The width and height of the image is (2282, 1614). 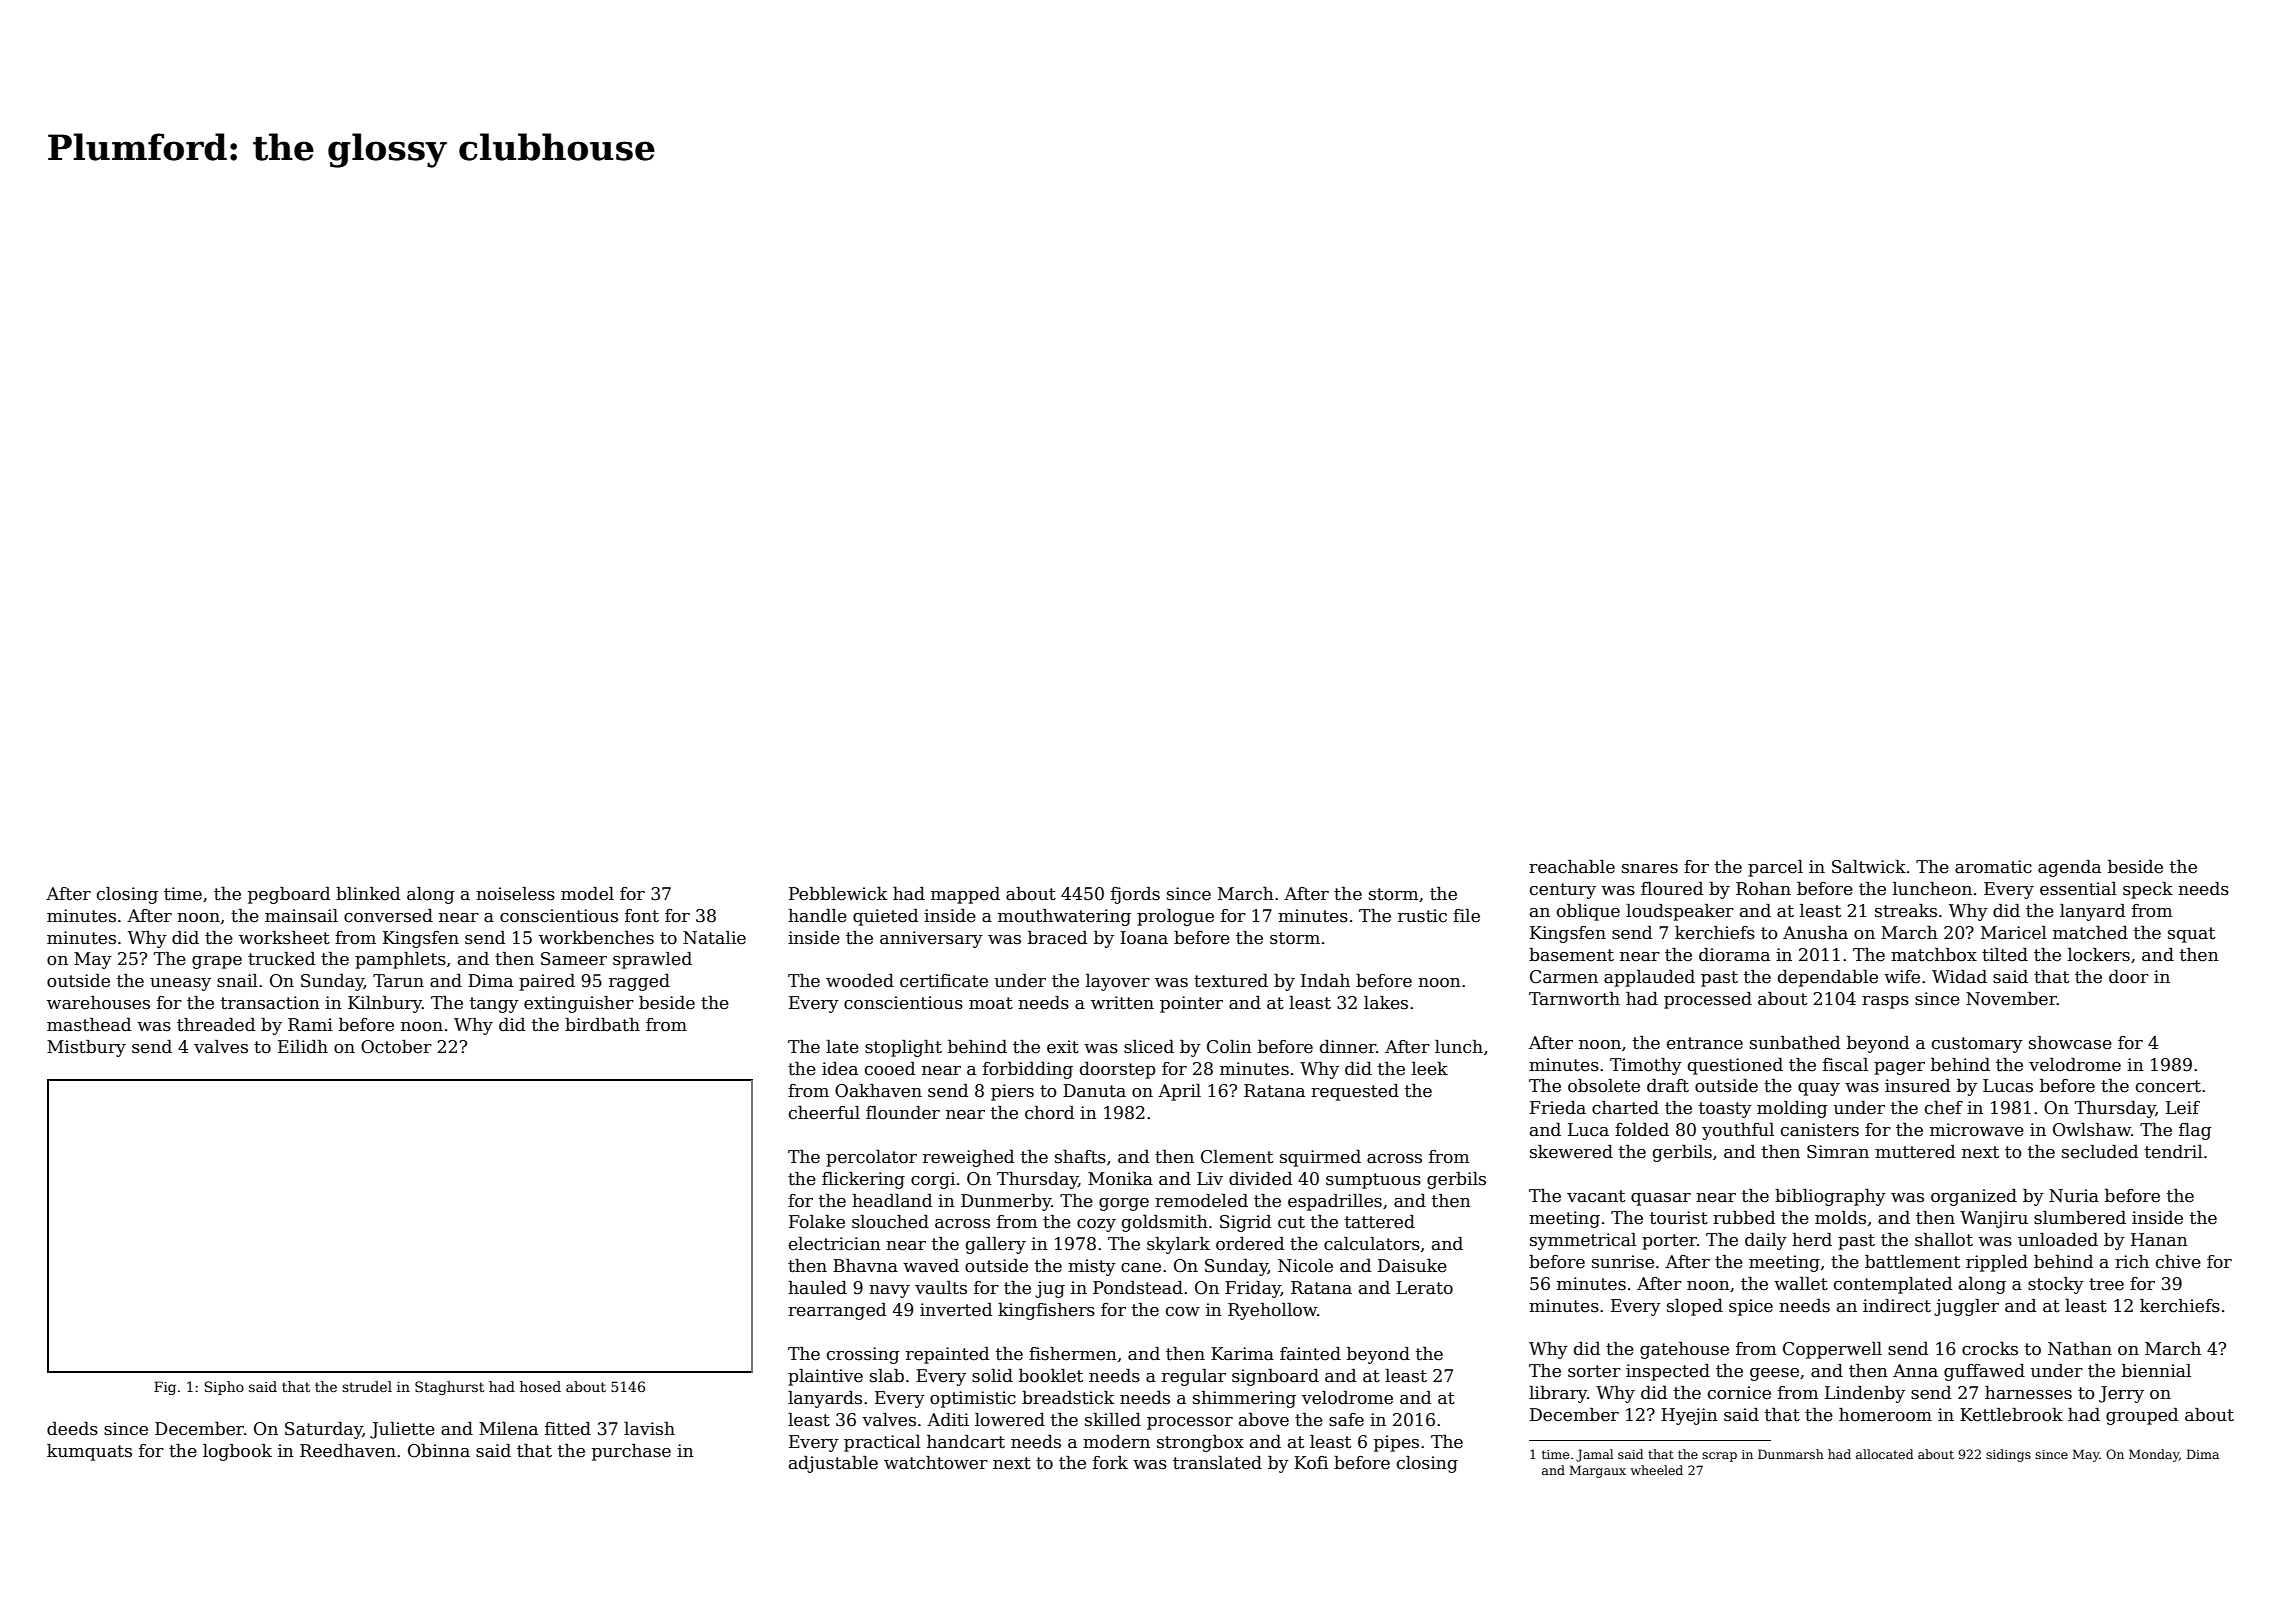 I want to click on Sipho, so click(x=224, y=1388).
